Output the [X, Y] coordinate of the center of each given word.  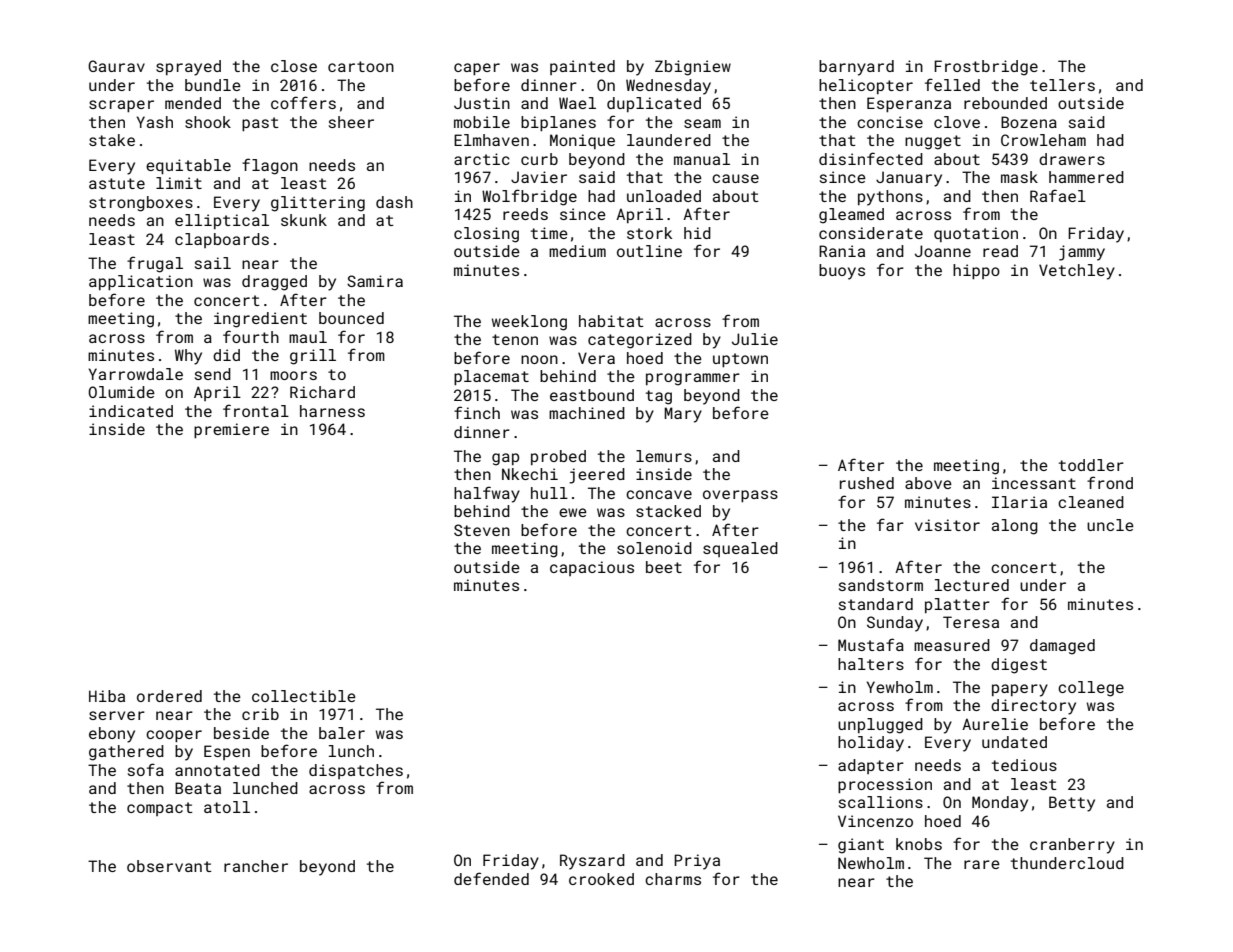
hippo [976, 271]
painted [582, 67]
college [1091, 689]
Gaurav [116, 66]
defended [491, 878]
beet [664, 567]
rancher [256, 866]
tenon [515, 339]
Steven [482, 530]
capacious [592, 568]
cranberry [1072, 846]
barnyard [856, 68]
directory [1033, 707]
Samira [375, 281]
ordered [169, 696]
